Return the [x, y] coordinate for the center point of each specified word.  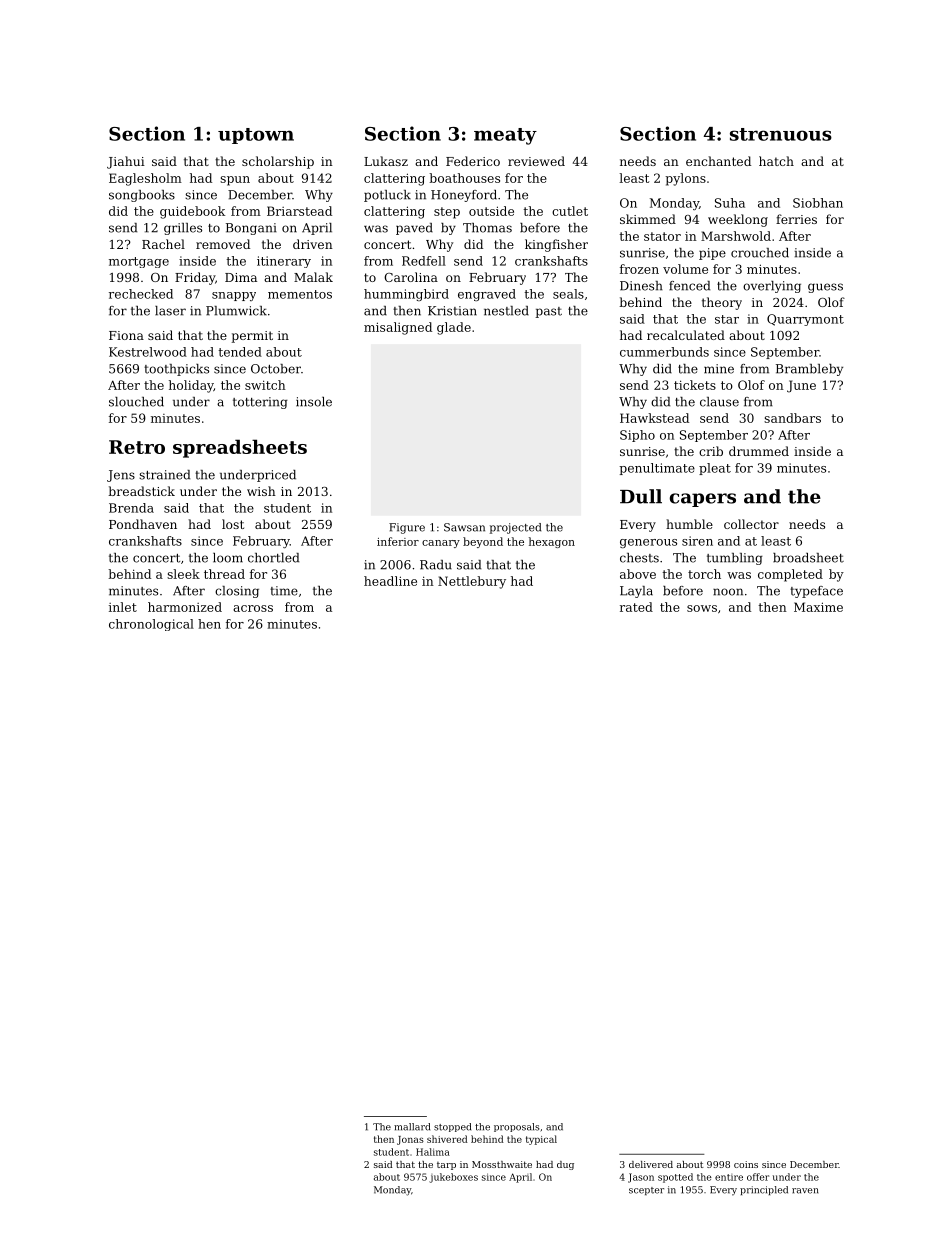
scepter [646, 1191]
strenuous [781, 134]
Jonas [410, 1140]
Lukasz [386, 161]
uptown [256, 136]
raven [805, 1191]
